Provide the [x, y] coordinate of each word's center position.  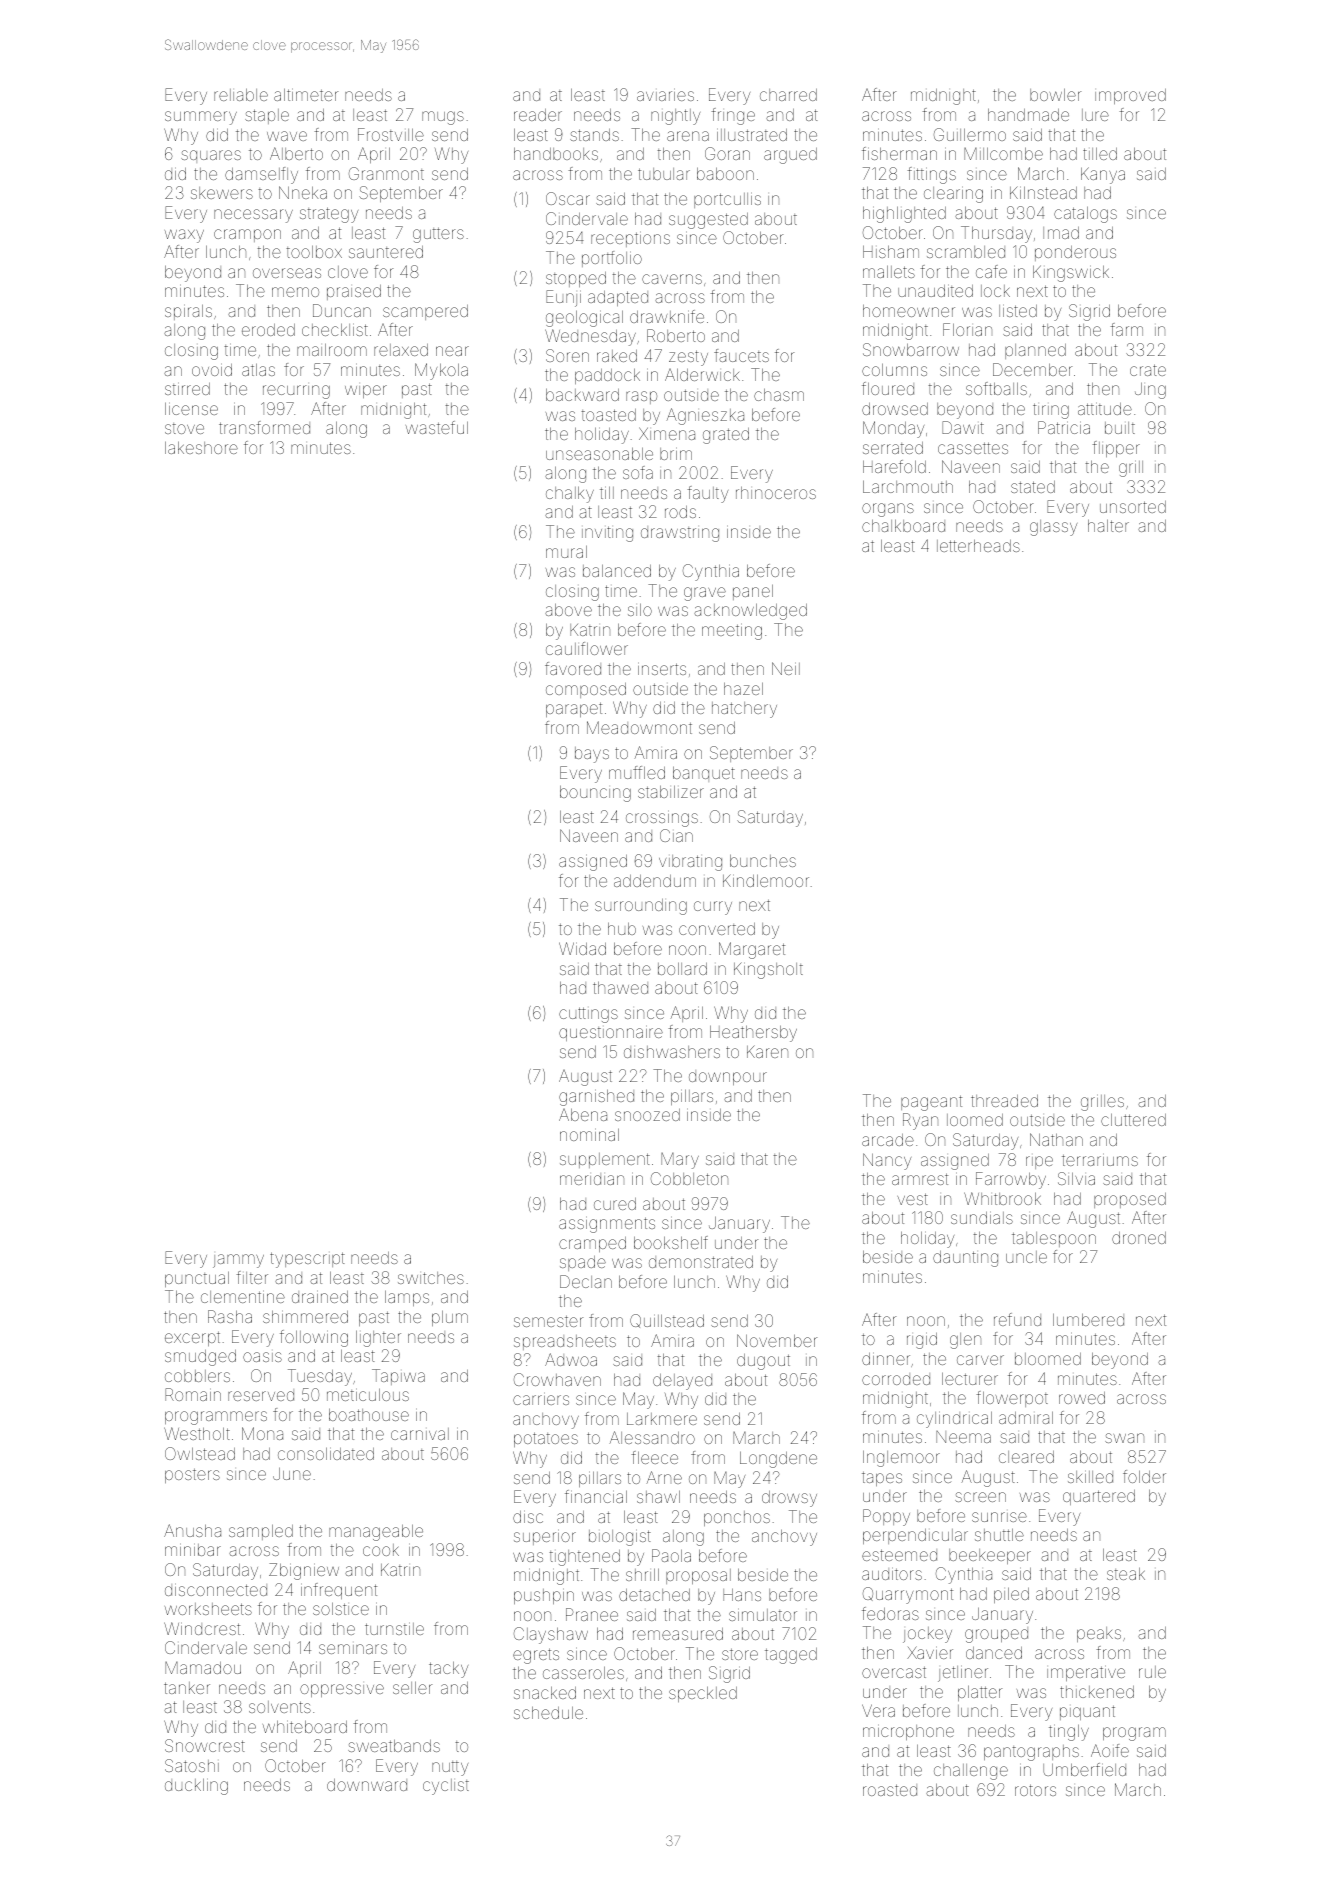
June [292, 1474]
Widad [582, 948]
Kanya [1103, 175]
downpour [728, 1078]
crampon [247, 235]
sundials [982, 1218]
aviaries [665, 96]
